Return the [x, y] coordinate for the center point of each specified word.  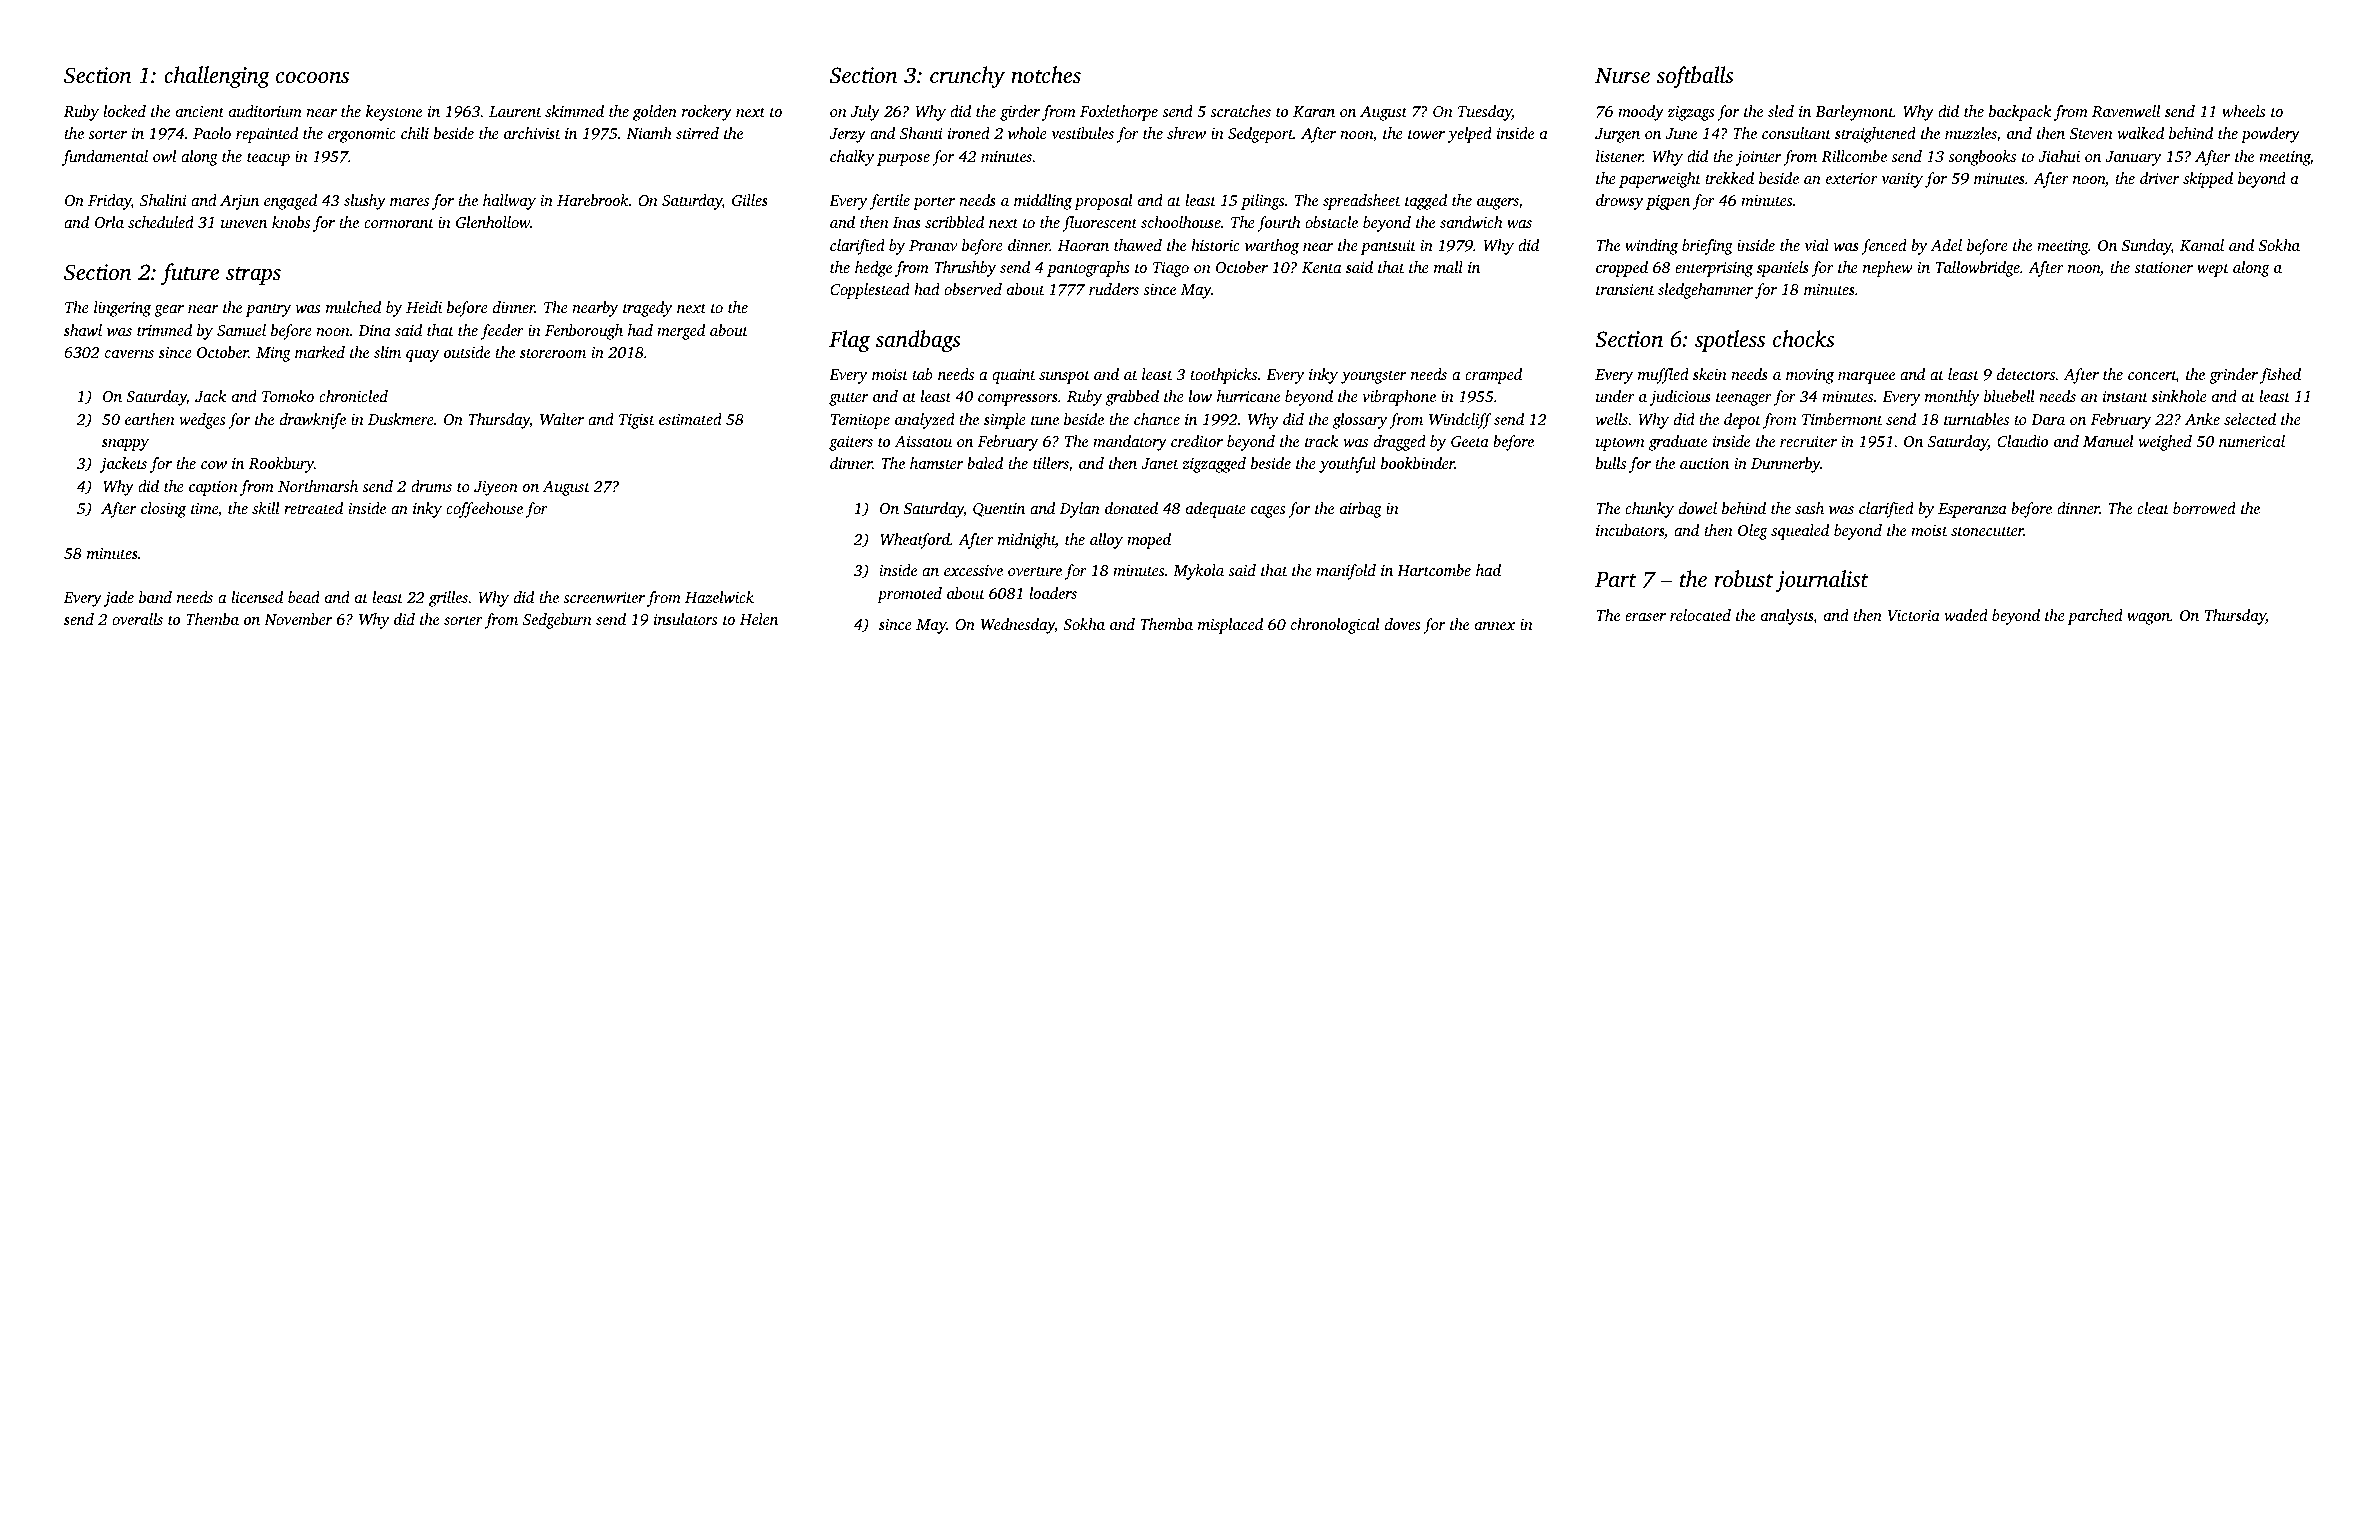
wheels [2243, 111]
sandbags [918, 341]
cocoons [312, 78]
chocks [1804, 339]
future [190, 274]
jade [119, 599]
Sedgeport [1260, 135]
